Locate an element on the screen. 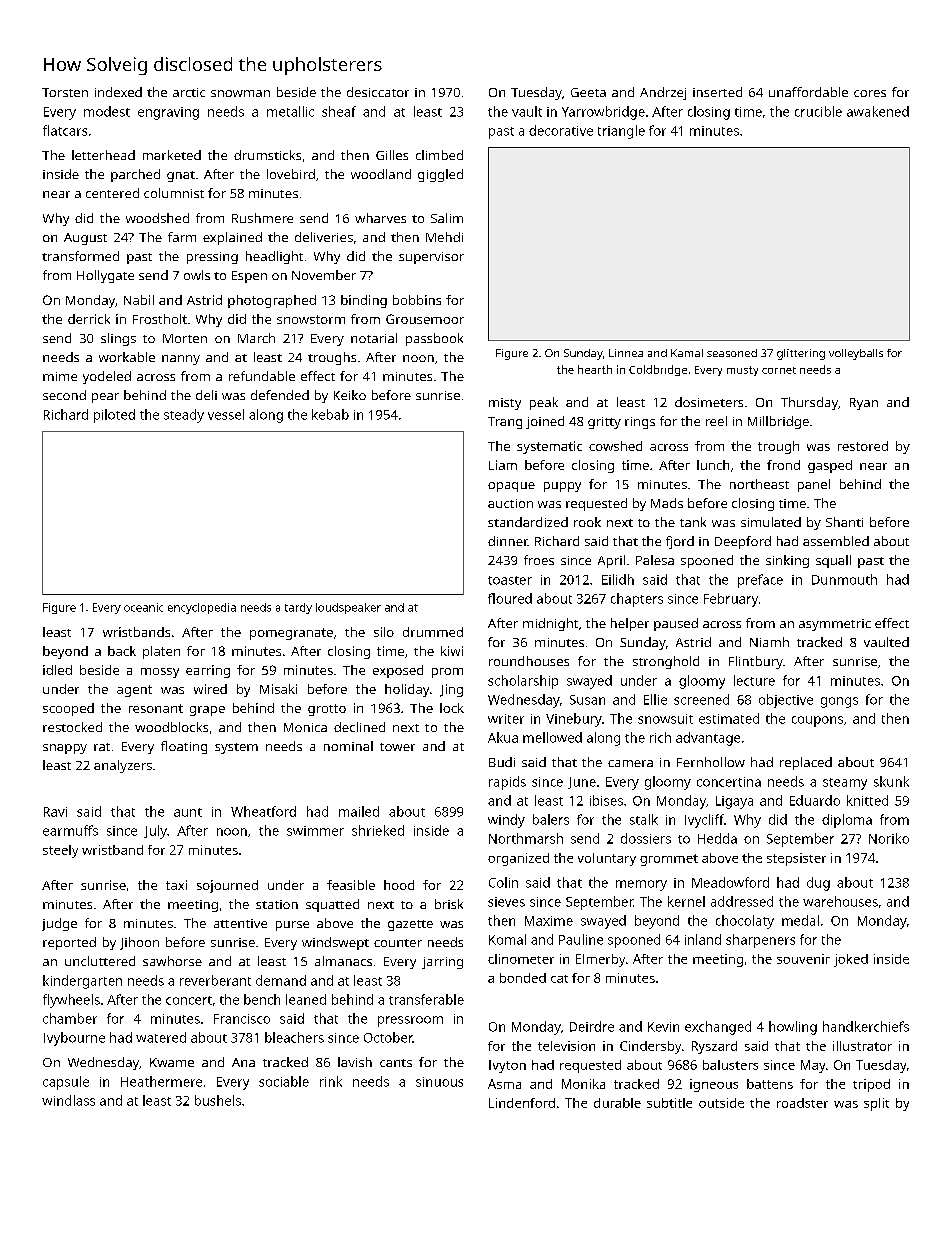 This screenshot has height=1233, width=952. midnight is located at coordinates (550, 624).
